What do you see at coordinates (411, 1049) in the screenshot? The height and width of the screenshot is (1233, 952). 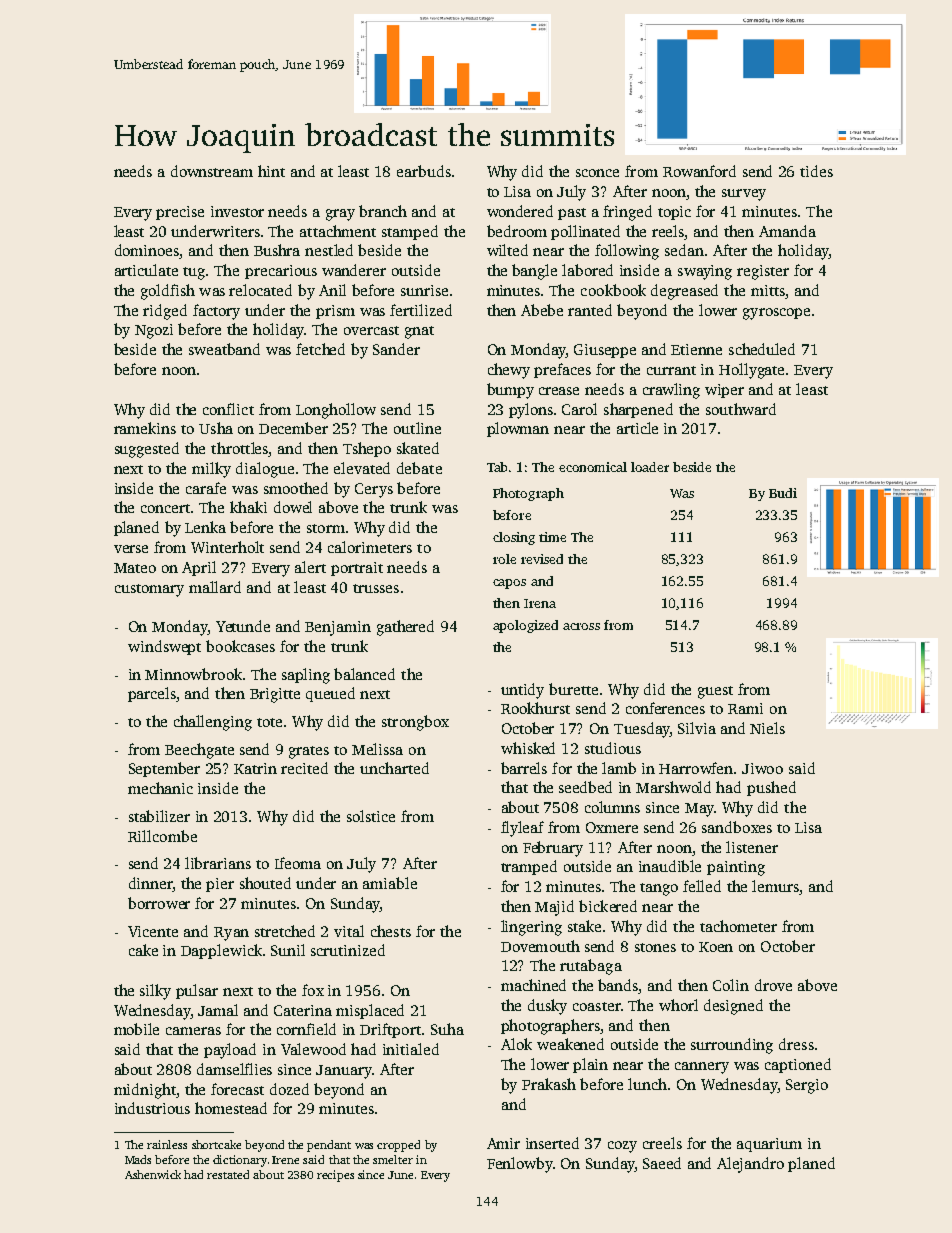 I see `initialed` at bounding box center [411, 1049].
